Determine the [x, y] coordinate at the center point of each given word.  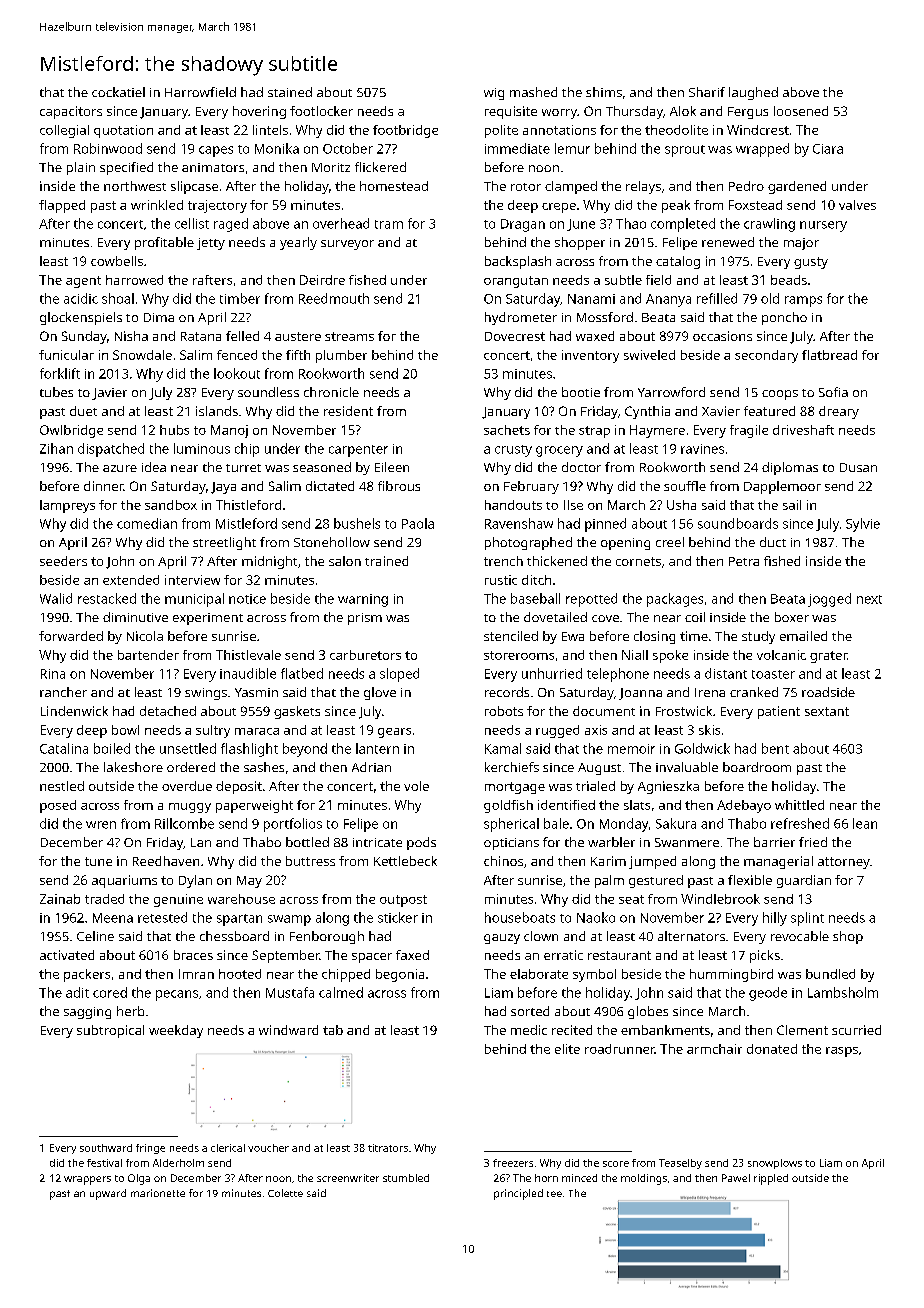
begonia [400, 975]
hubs [174, 430]
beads [789, 280]
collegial [64, 131]
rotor [526, 187]
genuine [178, 900]
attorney [844, 863]
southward [106, 1148]
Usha [681, 505]
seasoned [322, 467]
